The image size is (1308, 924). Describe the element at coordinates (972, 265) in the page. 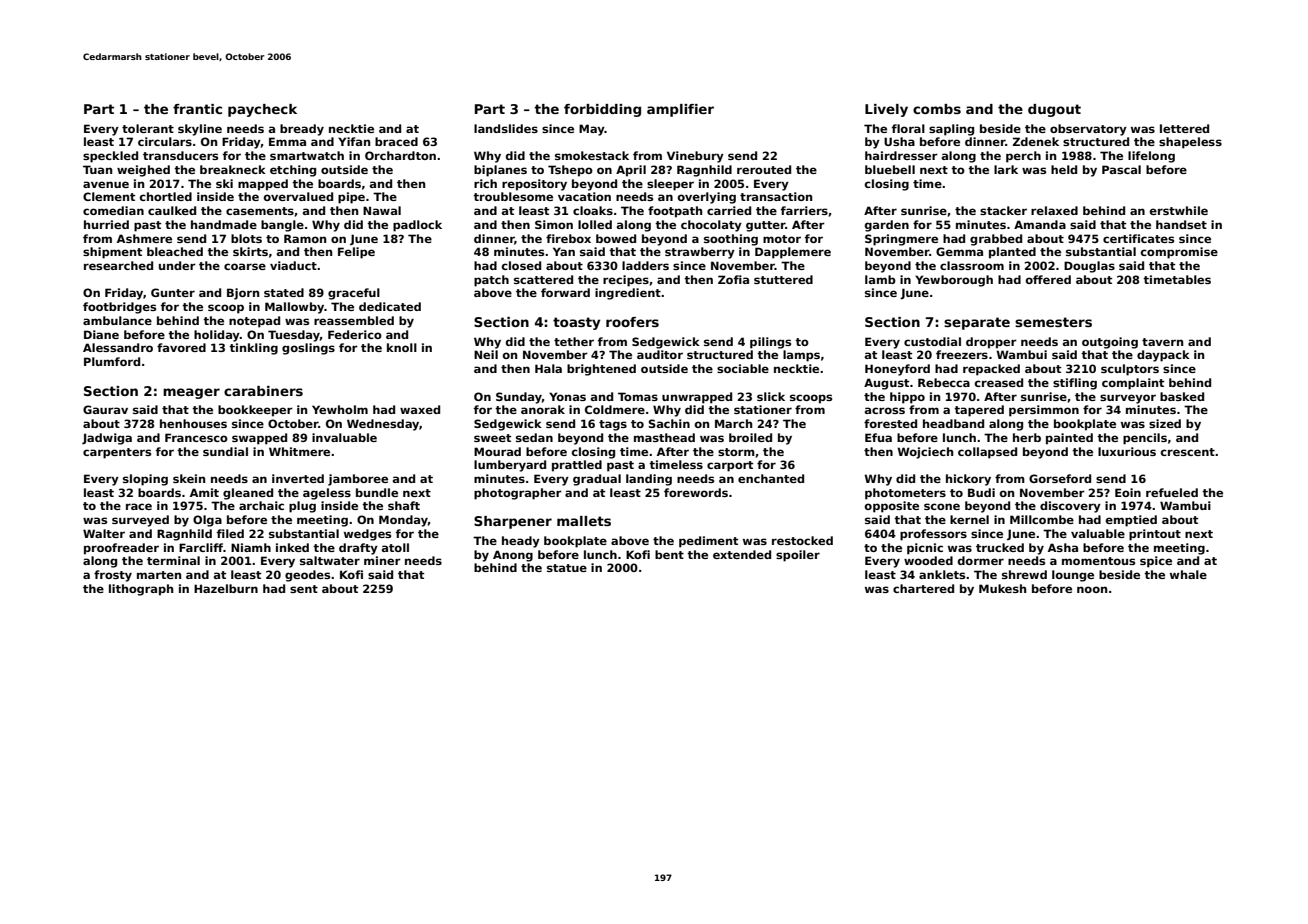

I see `classroom` at that location.
